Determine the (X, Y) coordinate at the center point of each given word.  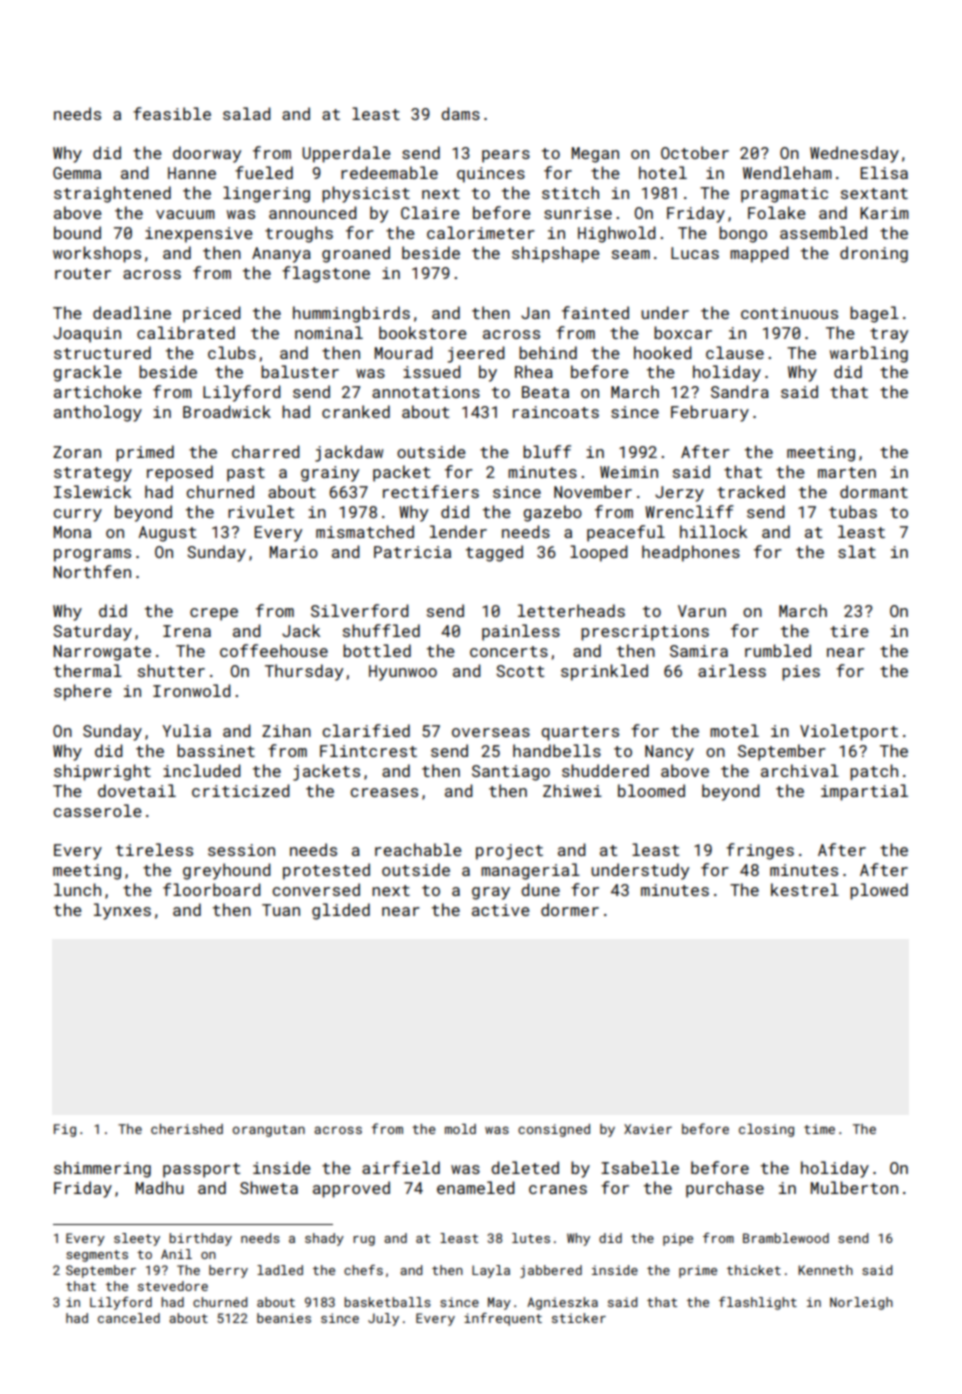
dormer (570, 909)
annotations (426, 392)
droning (874, 254)
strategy (93, 474)
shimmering (102, 1169)
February (710, 413)
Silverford (360, 610)
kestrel (805, 889)
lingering (266, 194)
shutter (171, 670)
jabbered (551, 1271)
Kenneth (825, 1270)
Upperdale (346, 154)
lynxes (122, 911)
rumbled (778, 650)
